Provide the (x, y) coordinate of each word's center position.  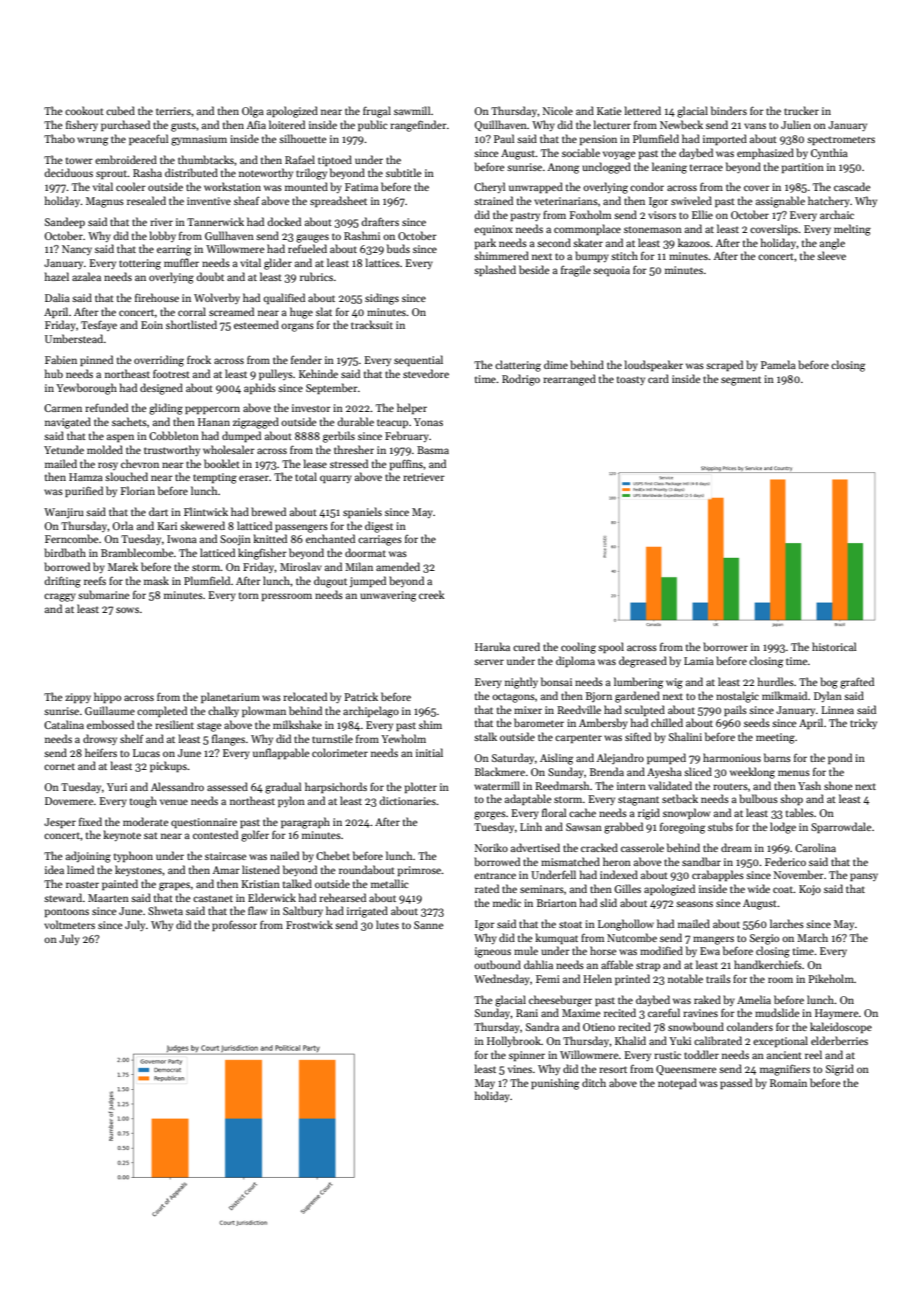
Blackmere (500, 771)
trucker (801, 110)
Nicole (558, 110)
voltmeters (69, 924)
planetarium (230, 697)
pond (840, 758)
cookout (84, 110)
